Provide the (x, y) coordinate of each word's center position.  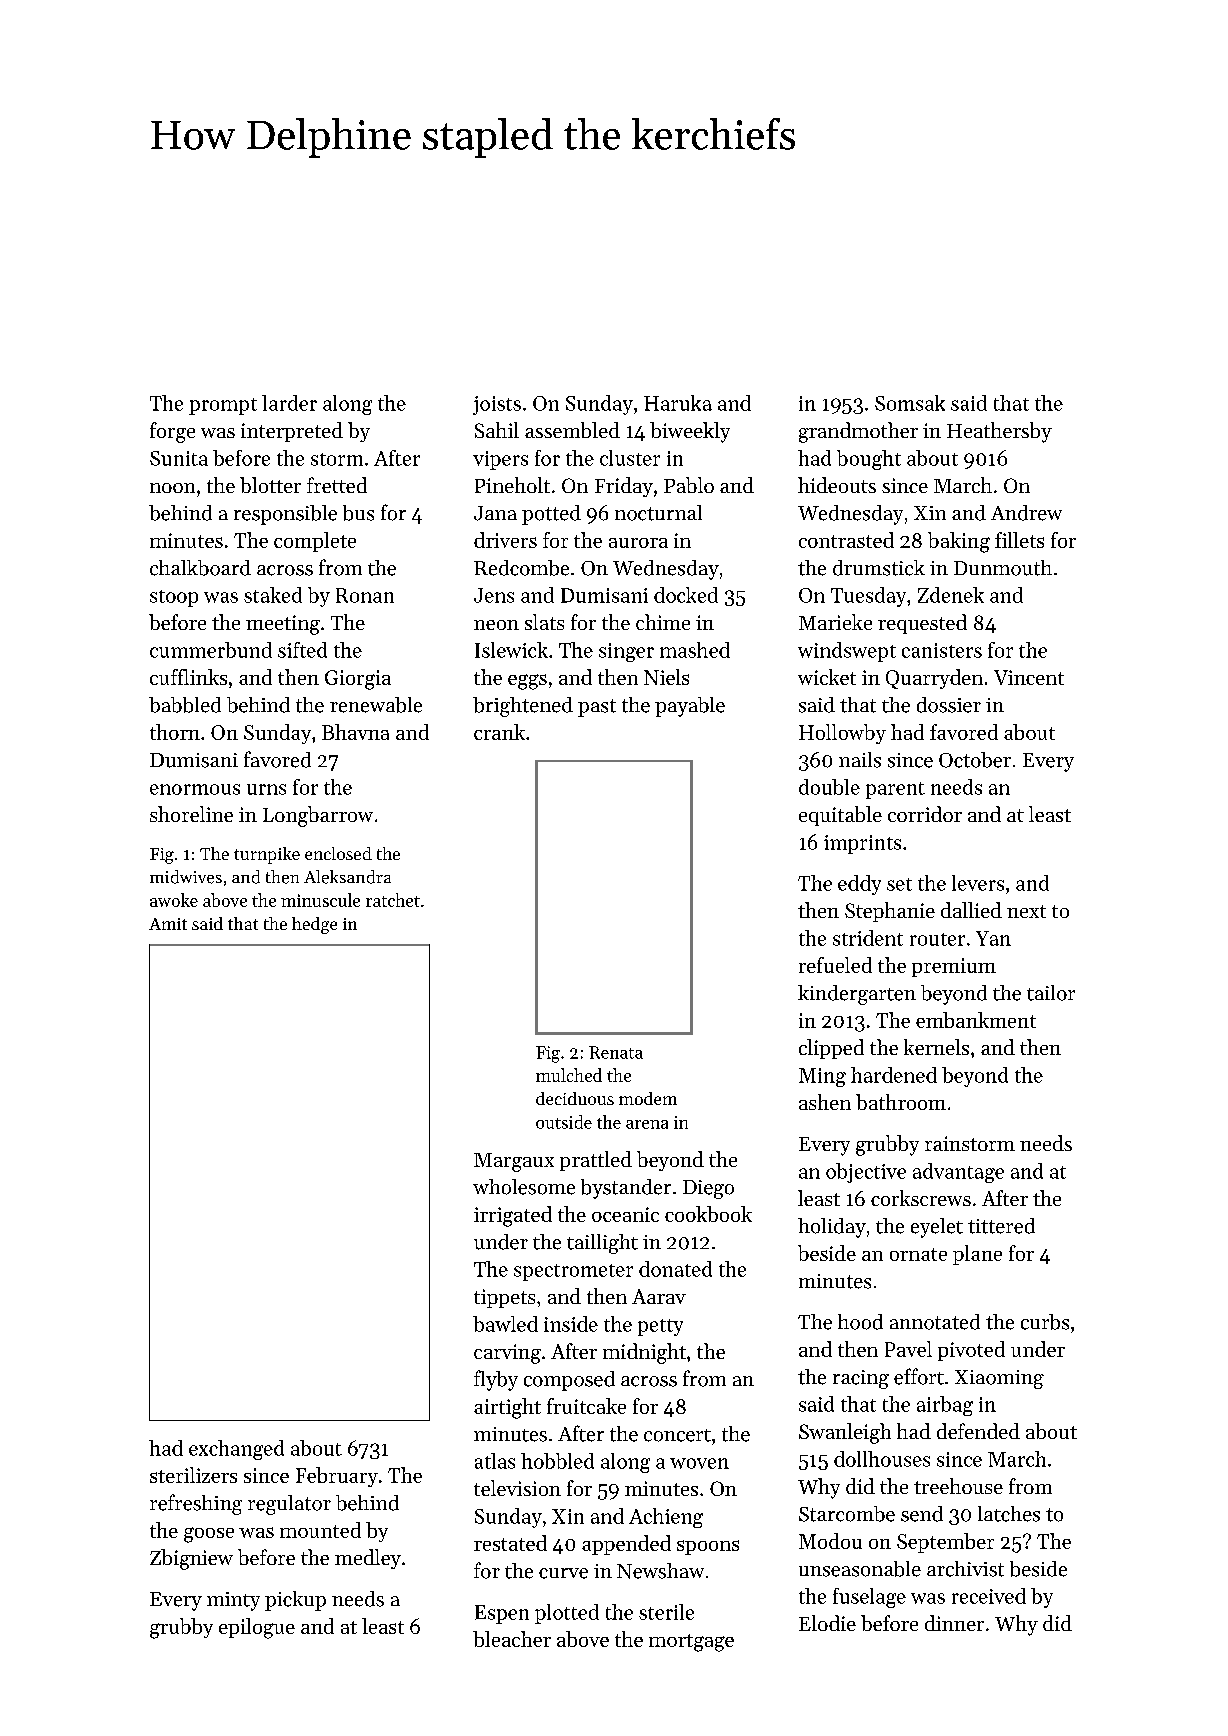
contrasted (846, 540)
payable (690, 707)
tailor (1051, 993)
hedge (314, 925)
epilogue (257, 1628)
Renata (616, 1052)
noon (172, 488)
